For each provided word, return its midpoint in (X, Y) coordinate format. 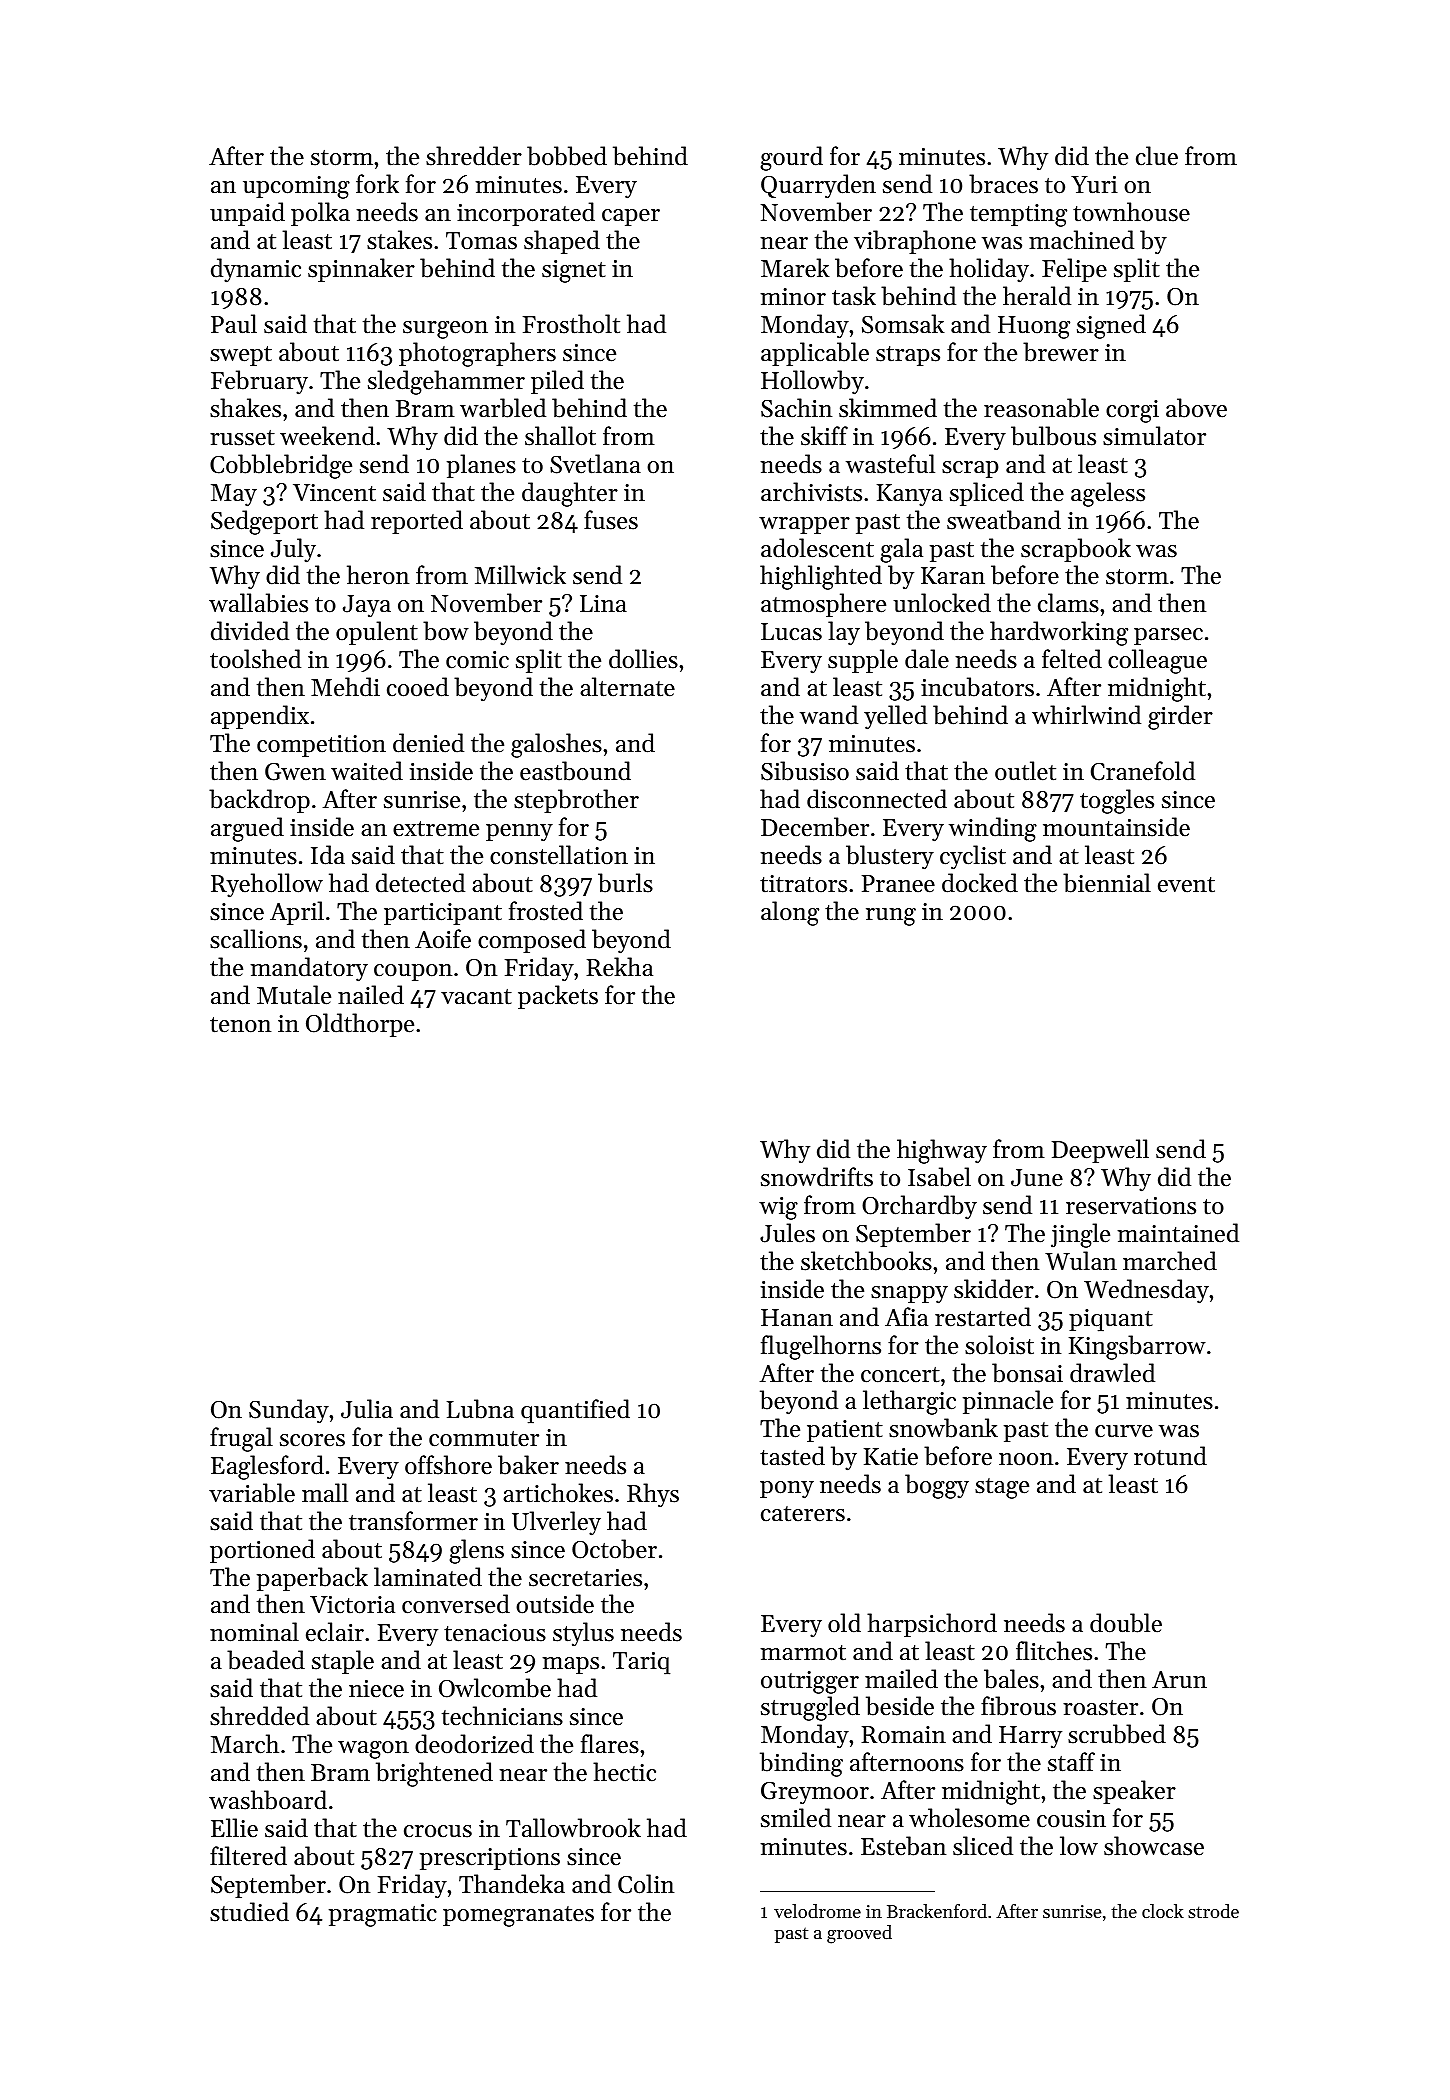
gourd (792, 158)
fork (377, 184)
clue (1157, 156)
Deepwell (1100, 1151)
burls (625, 883)
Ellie (234, 1828)
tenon (240, 1025)
